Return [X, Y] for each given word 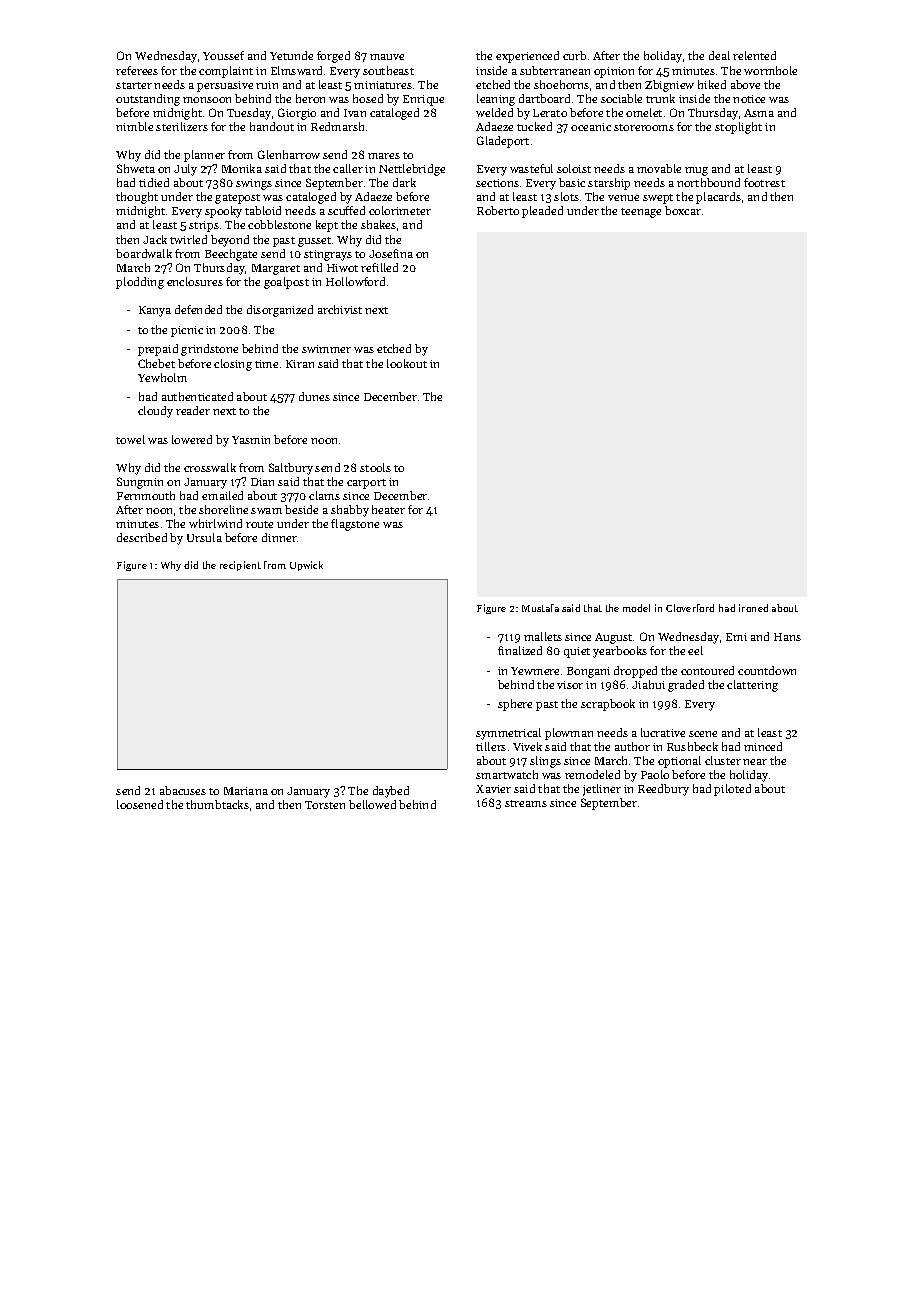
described [142, 537]
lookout [407, 363]
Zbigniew [669, 86]
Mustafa [540, 608]
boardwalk [144, 253]
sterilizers [182, 126]
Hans [787, 637]
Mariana [246, 791]
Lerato [550, 113]
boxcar [683, 210]
